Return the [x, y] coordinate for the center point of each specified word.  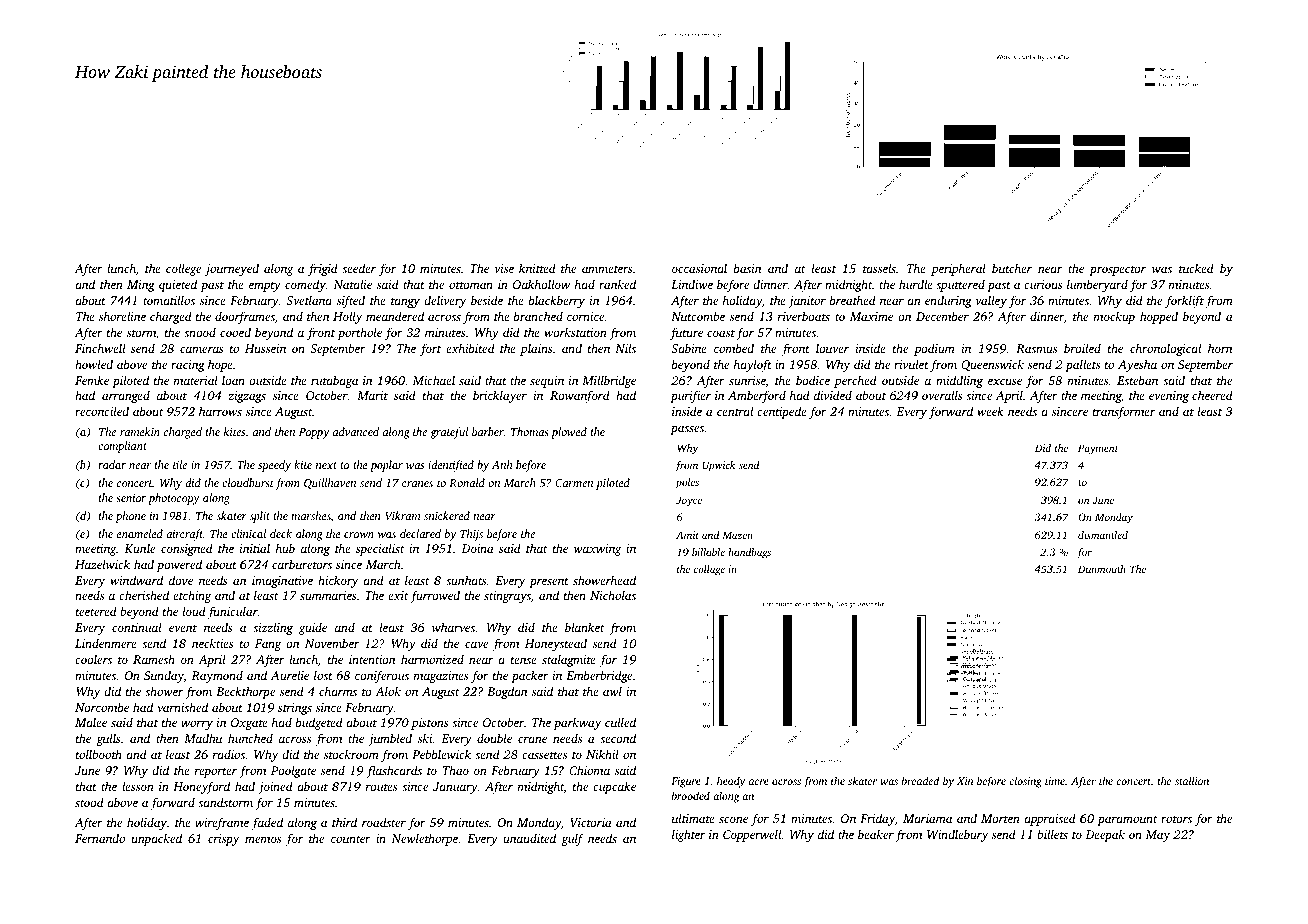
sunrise [747, 380]
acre [759, 782]
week [990, 411]
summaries [328, 595]
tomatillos [169, 300]
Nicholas [613, 595]
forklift [1184, 301]
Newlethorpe [425, 839]
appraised [1050, 819]
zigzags [247, 397]
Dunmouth [1102, 569]
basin [747, 268]
